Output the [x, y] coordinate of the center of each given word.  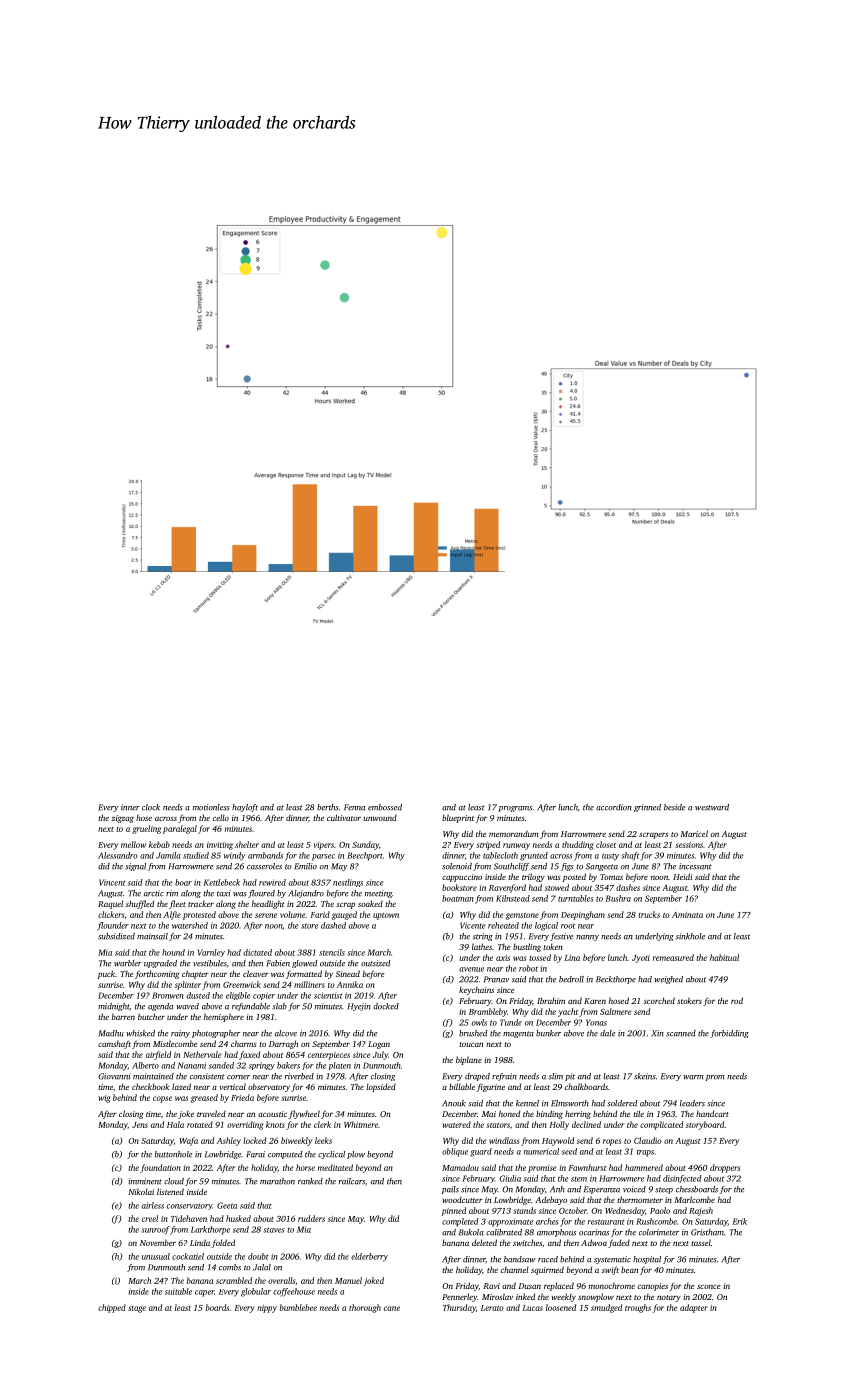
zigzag [122, 819]
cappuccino [462, 878]
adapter [694, 1308]
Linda [200, 1242]
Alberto [145, 1065]
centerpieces [329, 1056]
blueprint [458, 818]
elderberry [369, 1257]
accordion [614, 807]
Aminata [687, 915]
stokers [689, 1000]
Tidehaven [189, 1218]
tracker [201, 903]
